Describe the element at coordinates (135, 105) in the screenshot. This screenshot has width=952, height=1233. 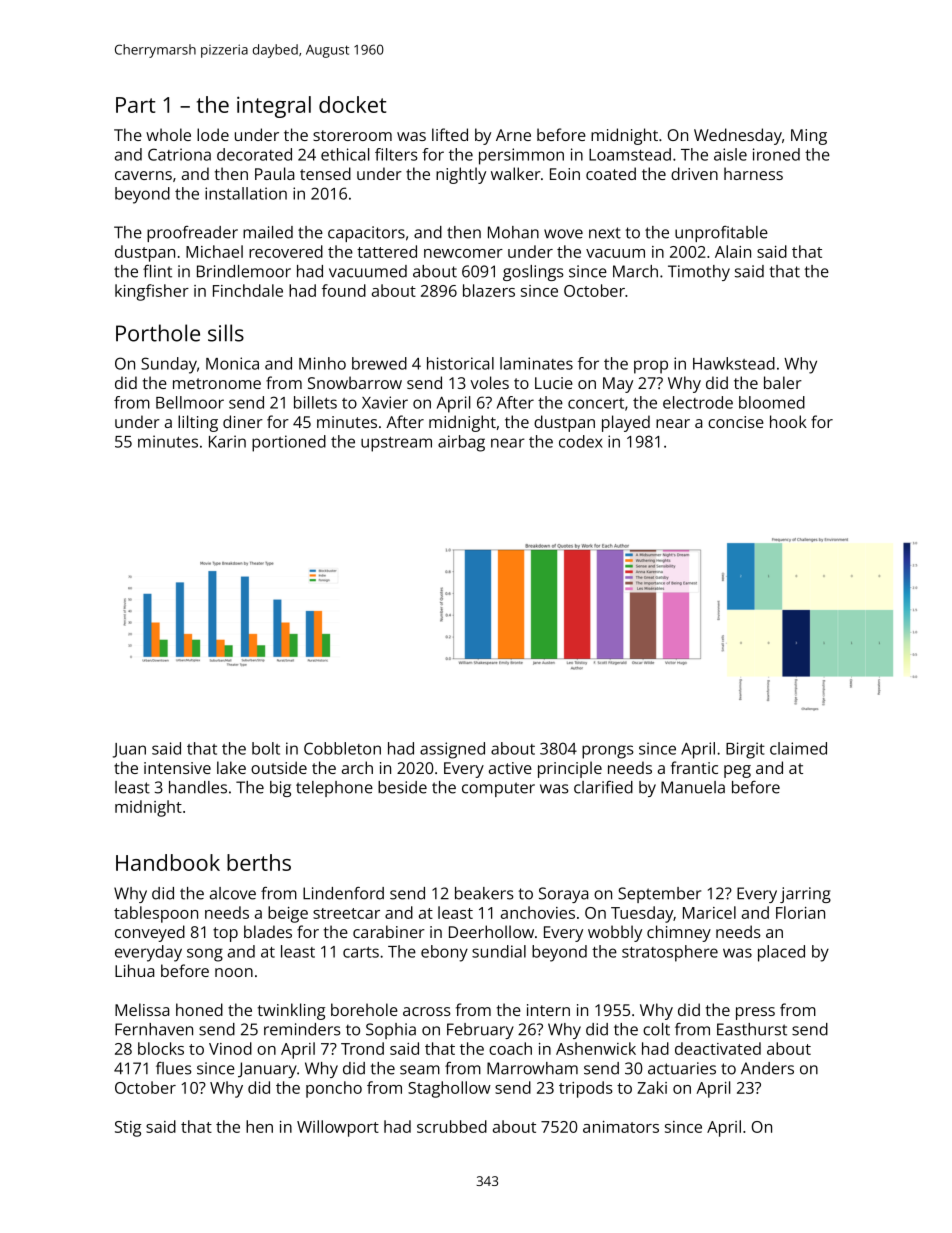
I see `Part` at that location.
